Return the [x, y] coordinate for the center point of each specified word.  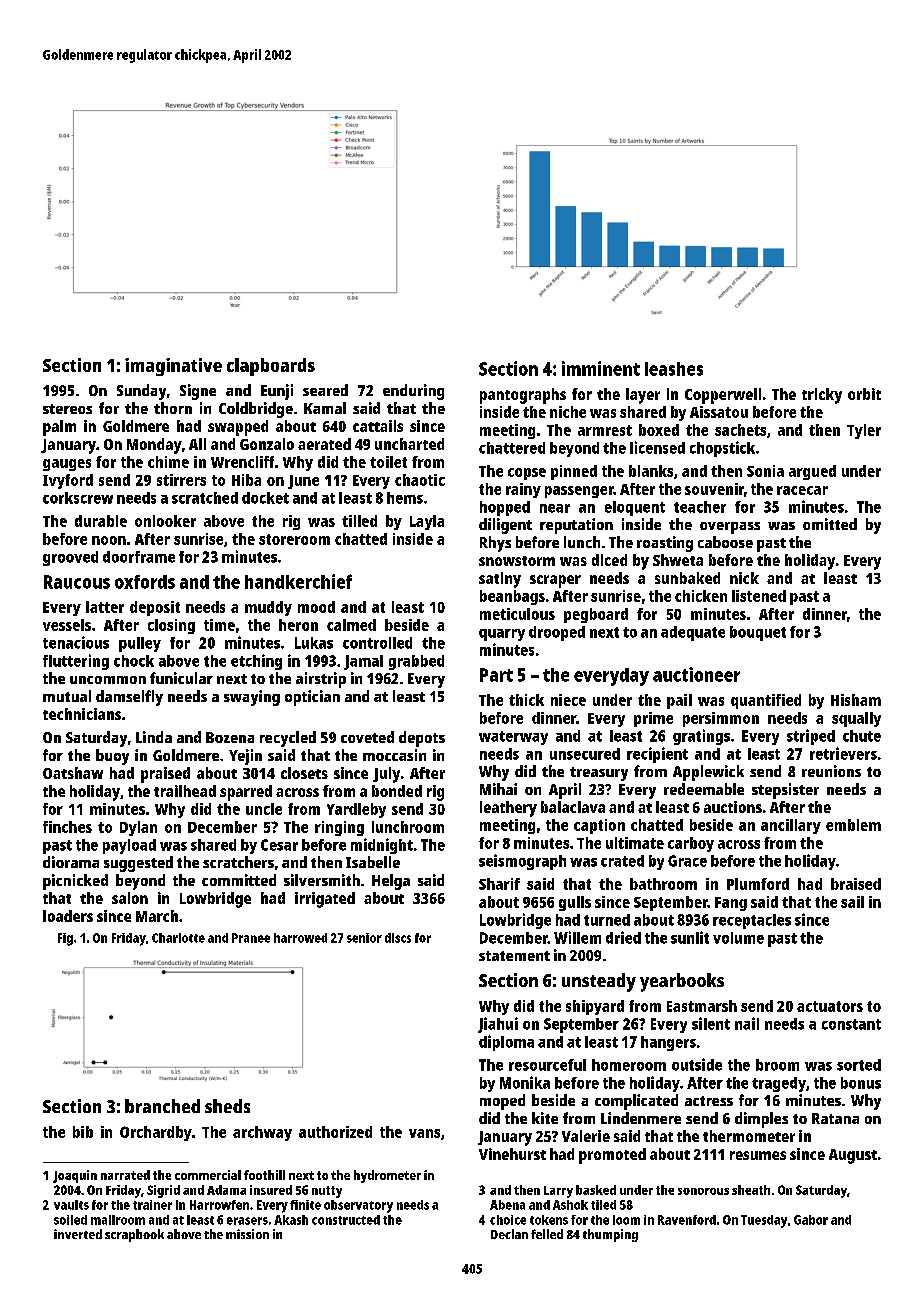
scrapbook [134, 1235]
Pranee [251, 938]
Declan [509, 1234]
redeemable [704, 789]
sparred [246, 793]
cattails [378, 426]
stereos [67, 409]
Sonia [765, 471]
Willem [577, 937]
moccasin [394, 755]
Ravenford [687, 1220]
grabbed [416, 662]
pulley [140, 644]
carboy [691, 844]
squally [856, 719]
